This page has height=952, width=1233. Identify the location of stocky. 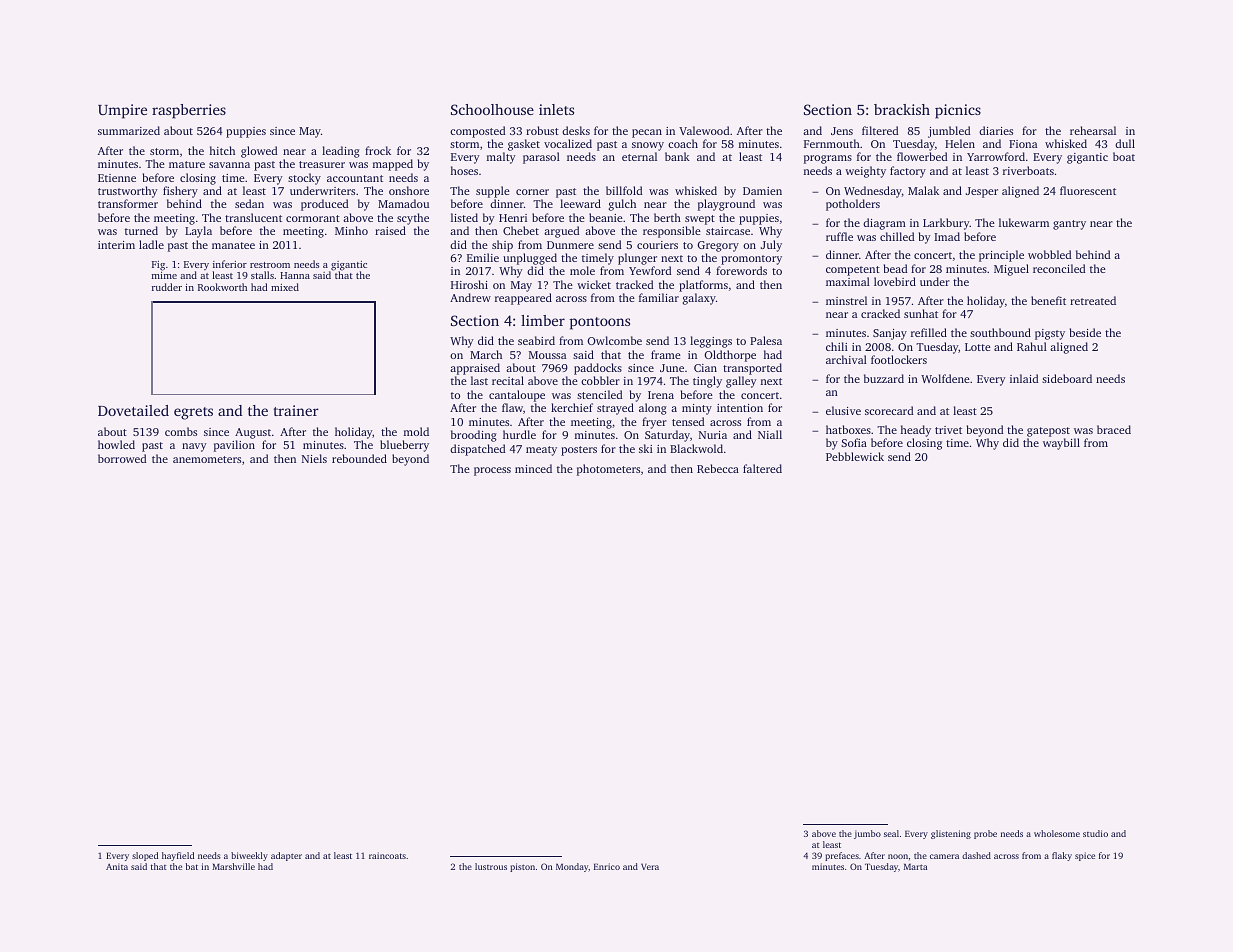
(304, 179).
